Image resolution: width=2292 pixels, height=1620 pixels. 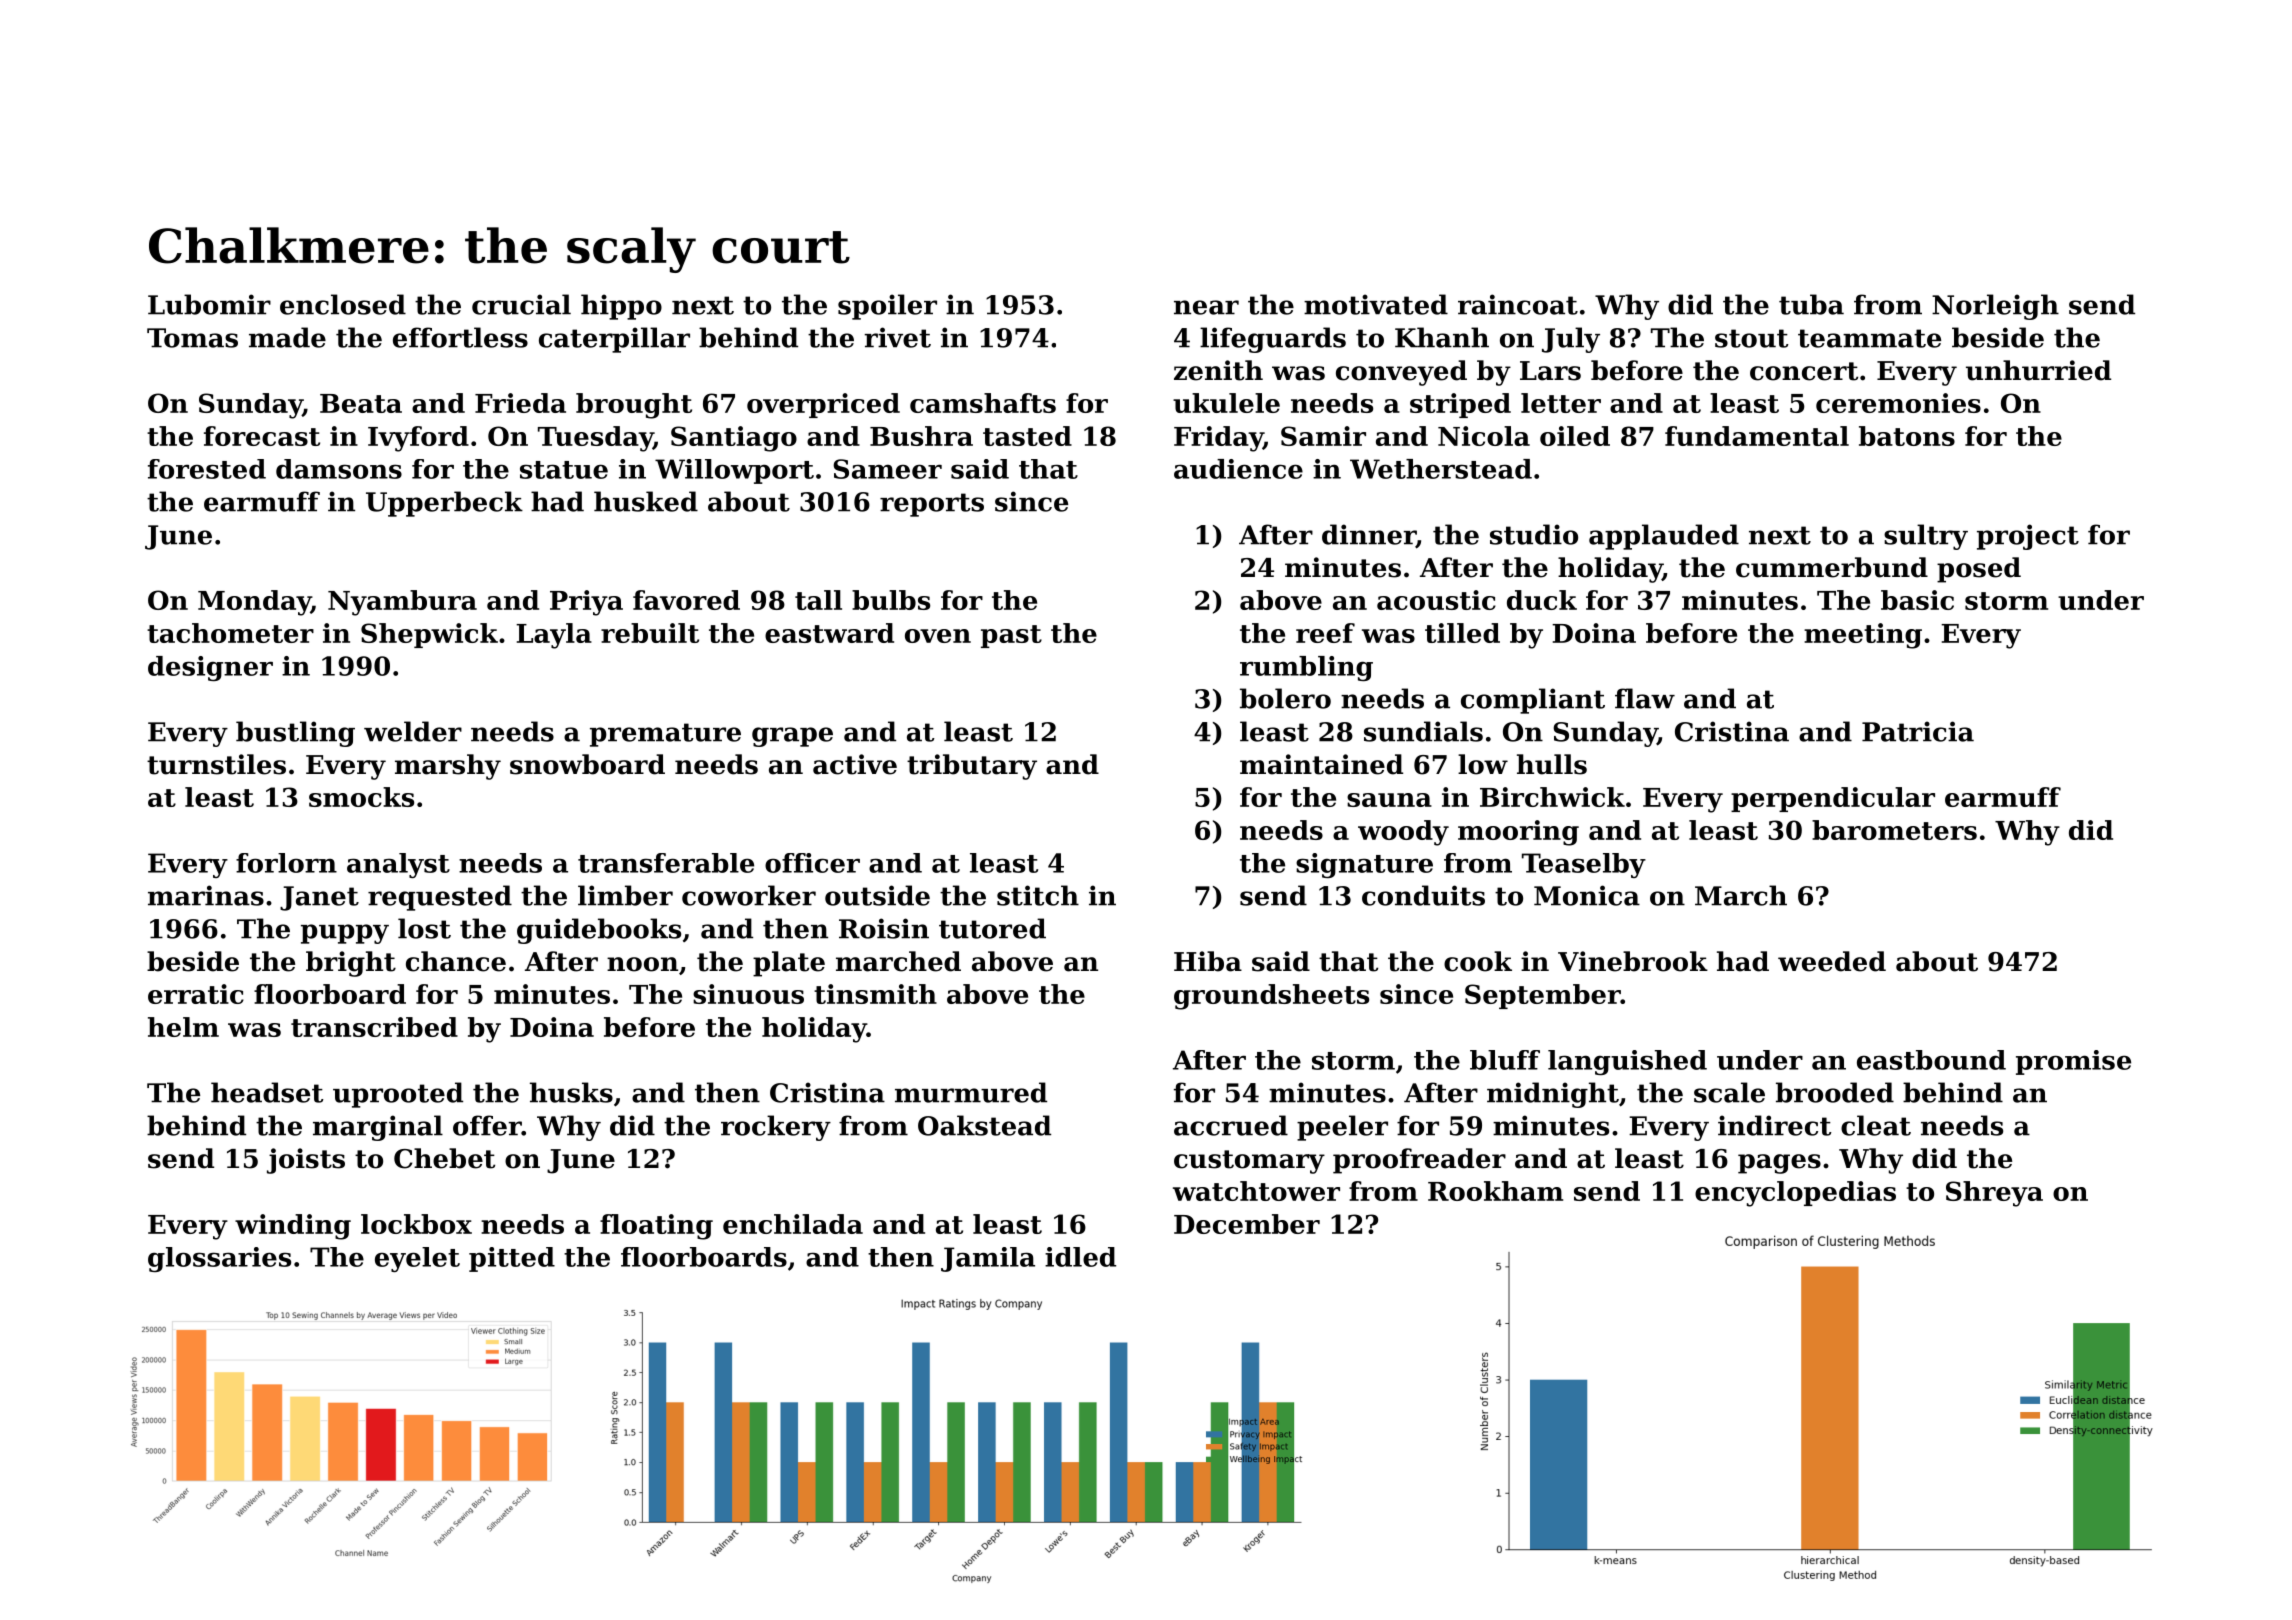 What do you see at coordinates (209, 304) in the screenshot?
I see `Lubomir` at bounding box center [209, 304].
